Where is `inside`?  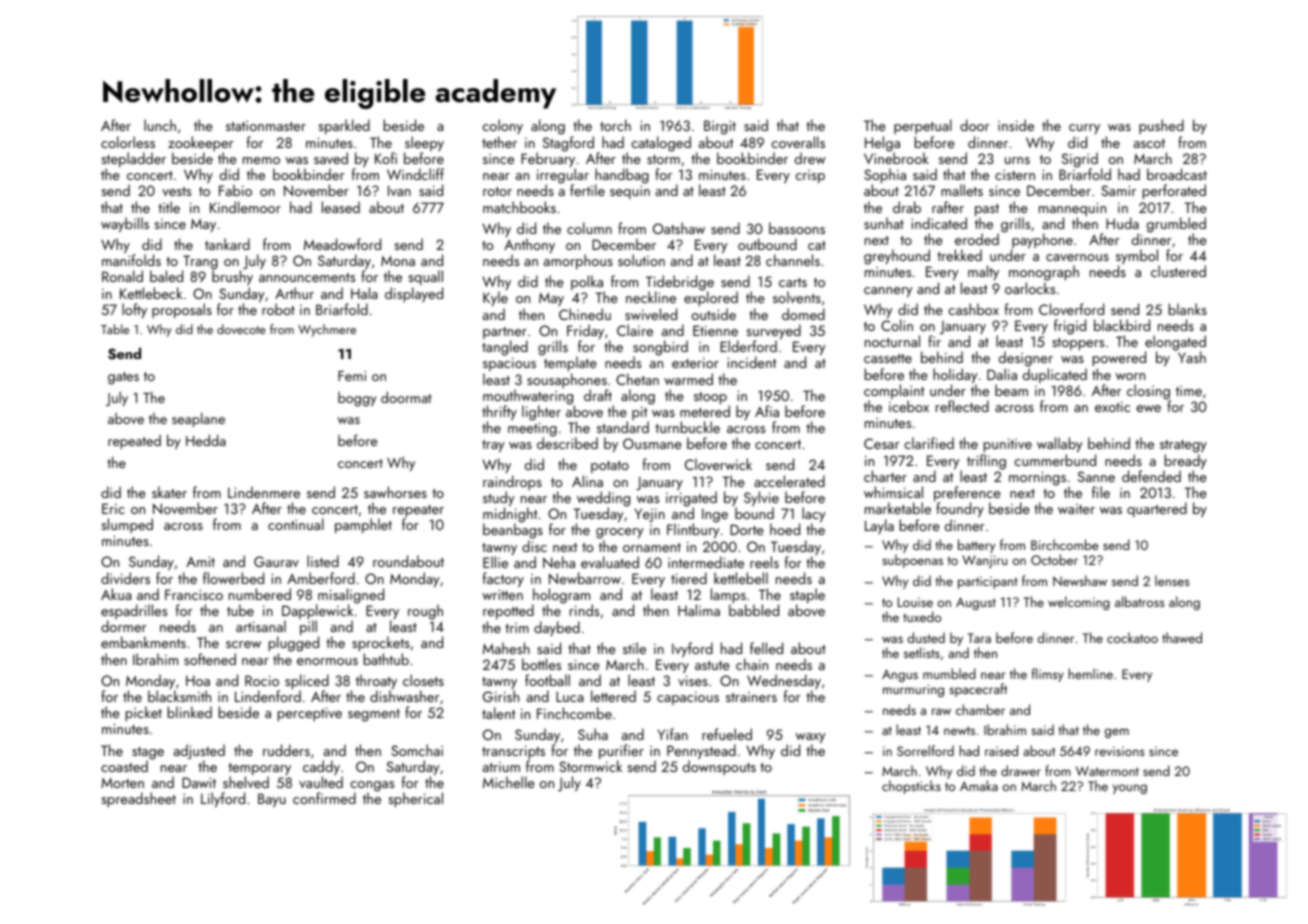 inside is located at coordinates (1016, 125).
